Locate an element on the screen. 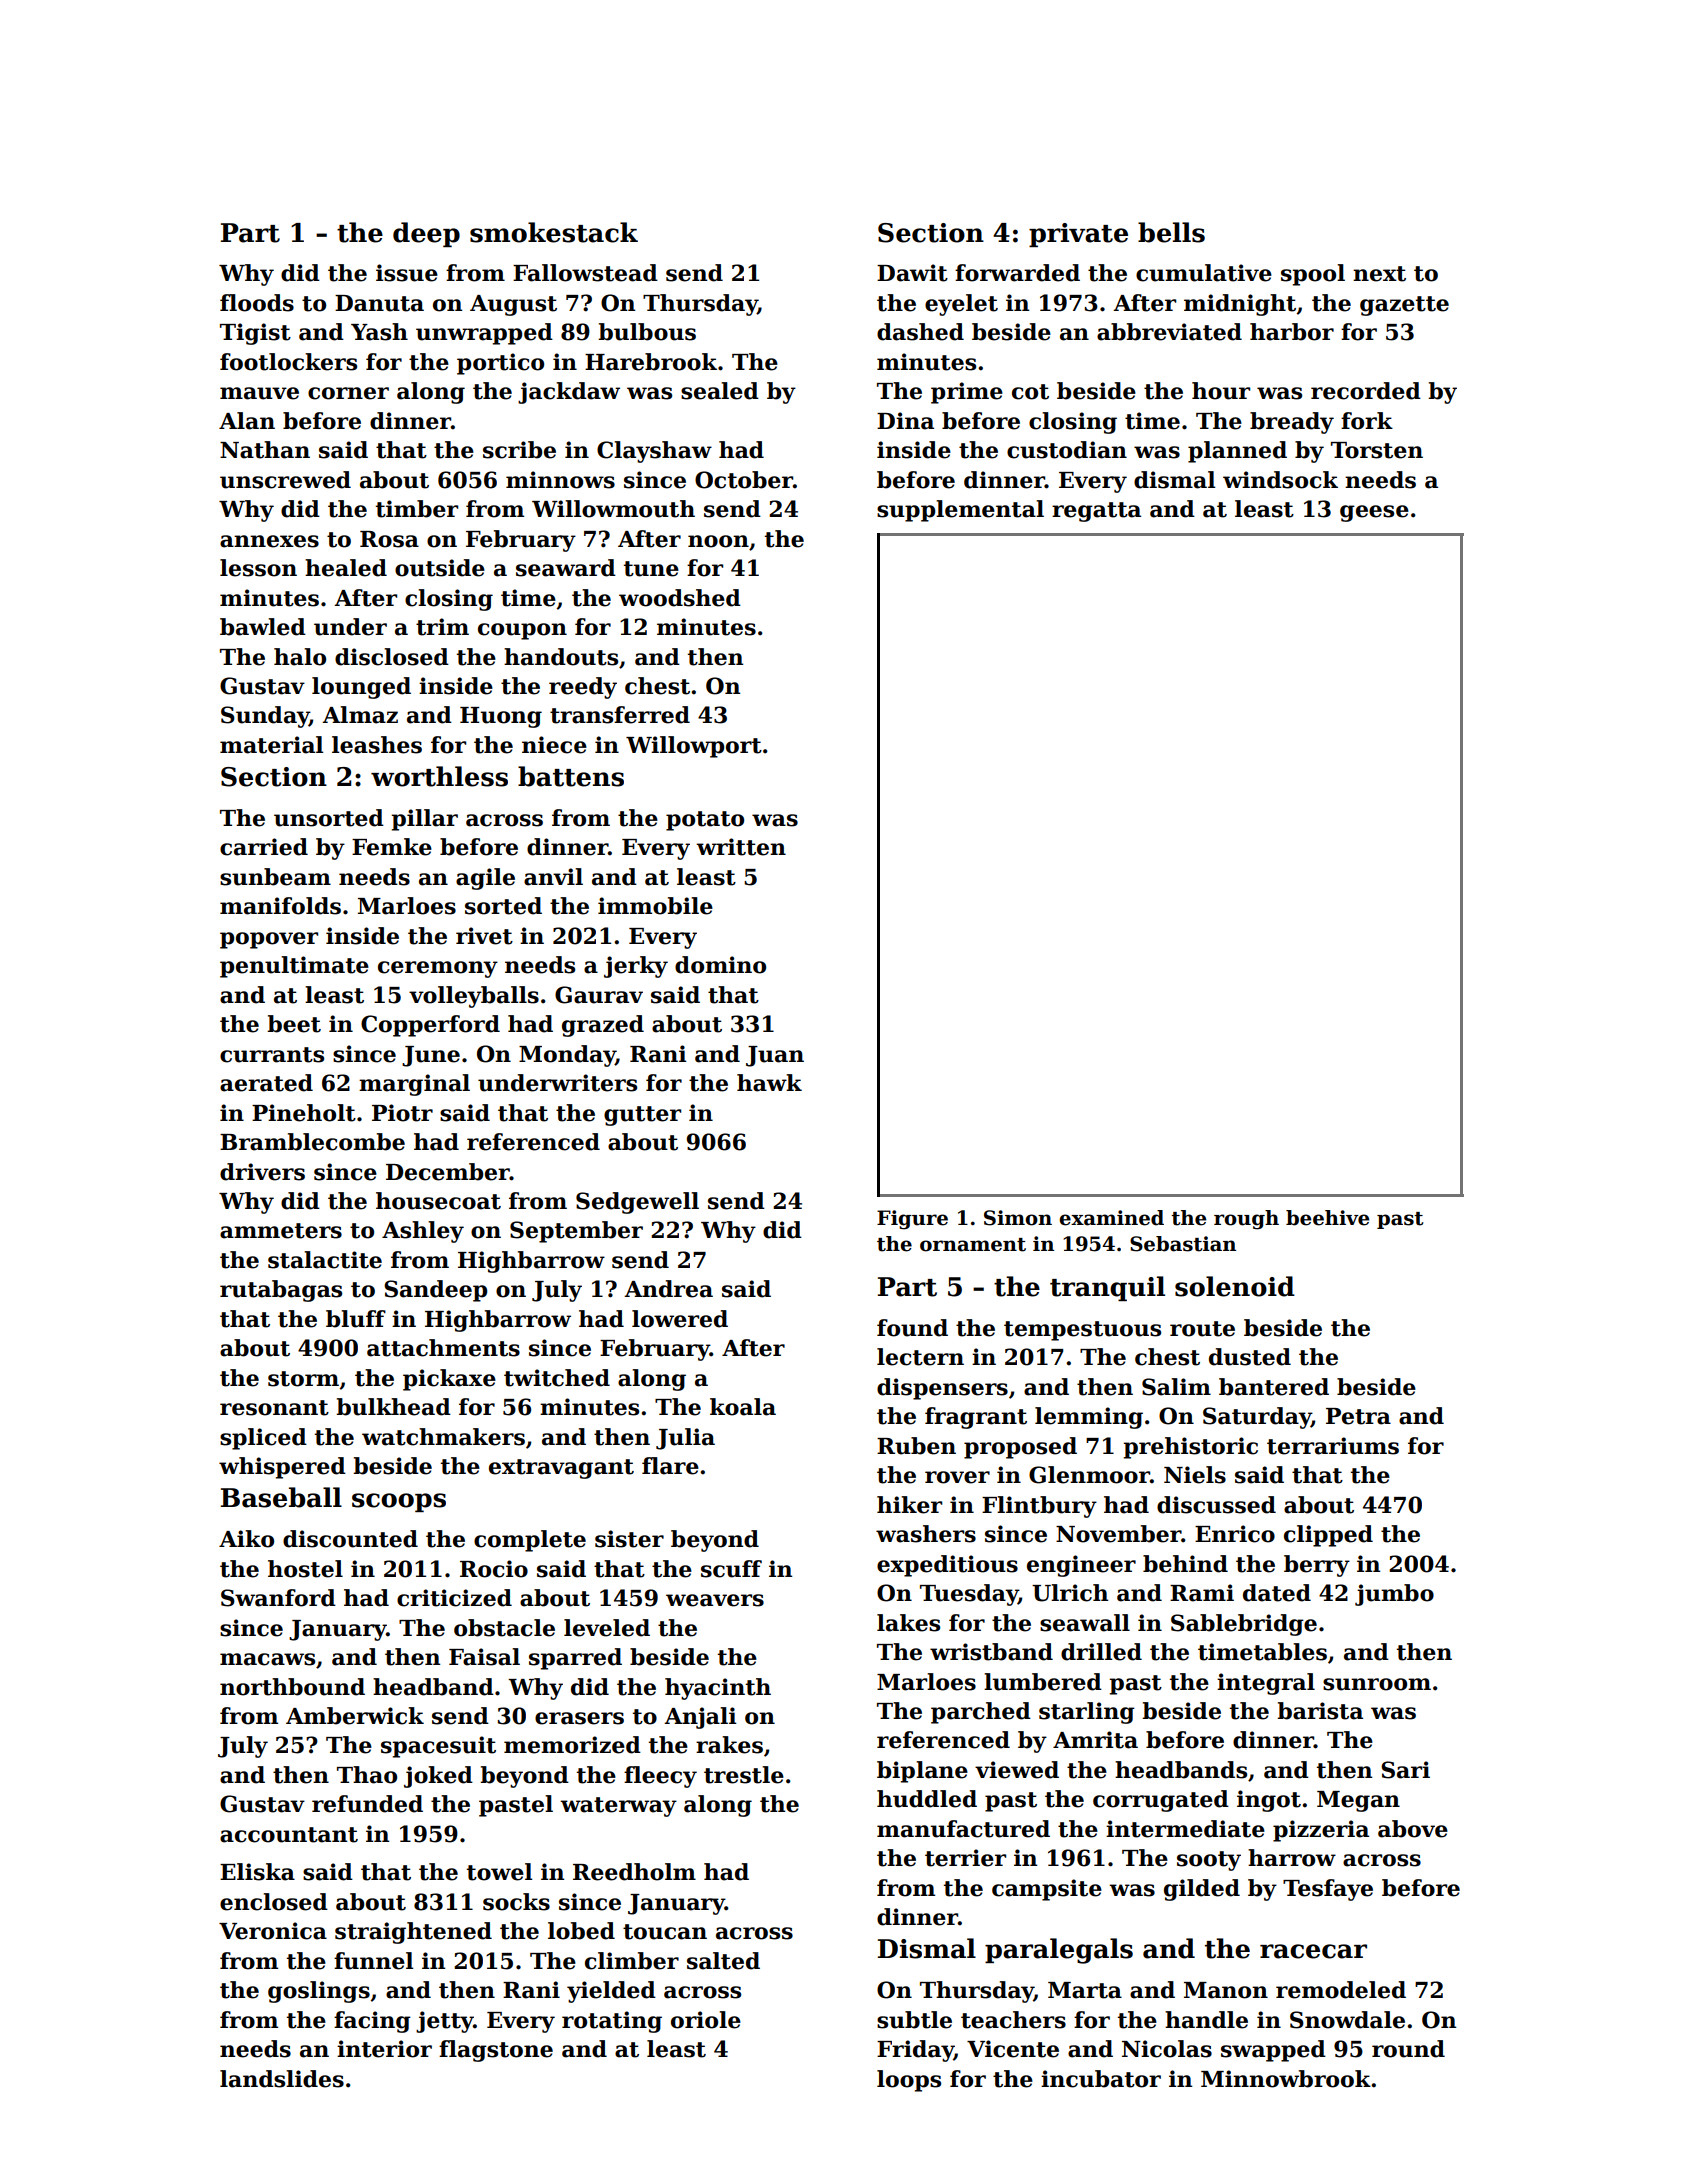 This screenshot has height=2178, width=1683. rover is located at coordinates (957, 1477).
